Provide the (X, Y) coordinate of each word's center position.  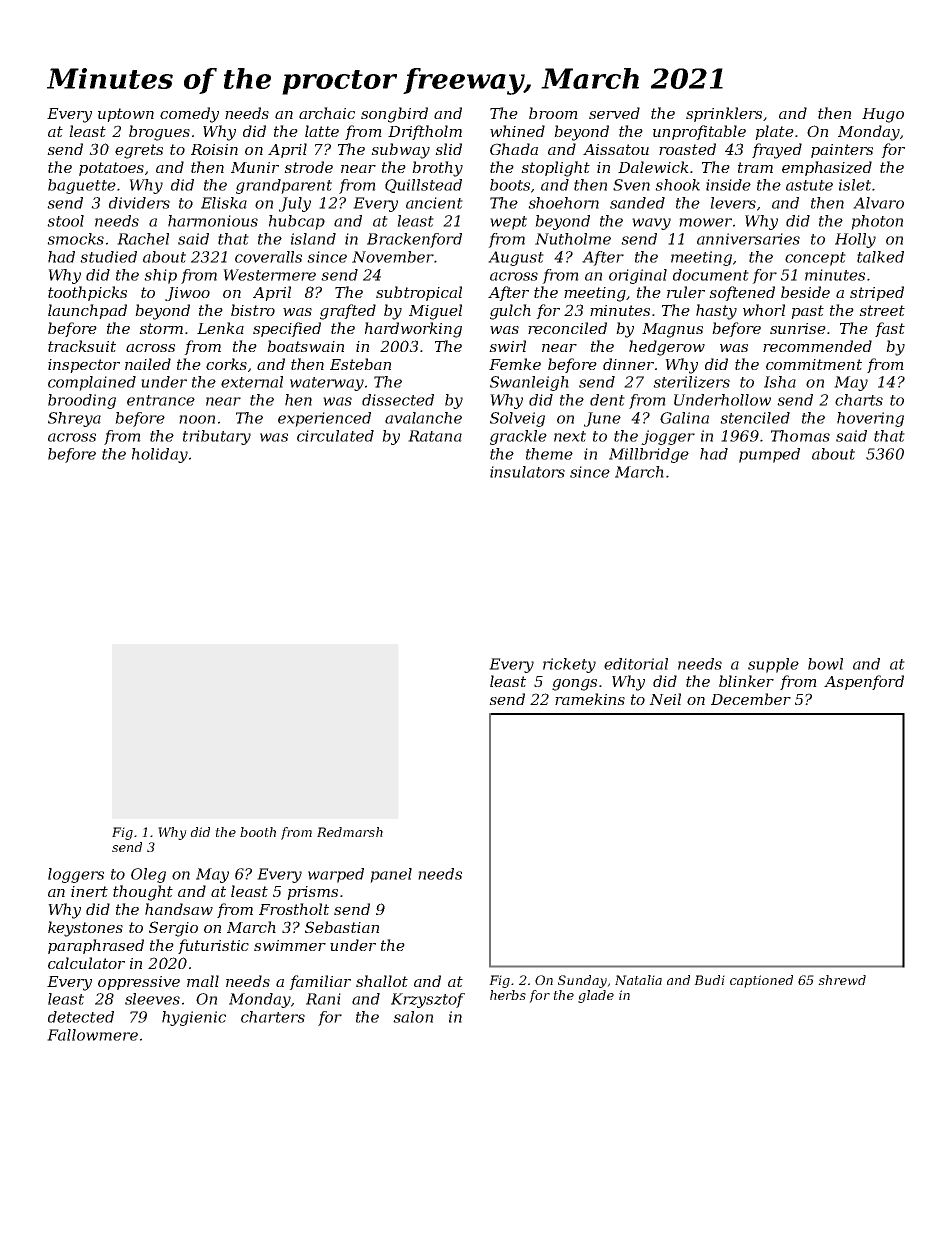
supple (773, 665)
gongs (574, 685)
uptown (126, 115)
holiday (160, 455)
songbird (394, 115)
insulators (527, 472)
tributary (217, 437)
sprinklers (724, 114)
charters (273, 1017)
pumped (769, 455)
